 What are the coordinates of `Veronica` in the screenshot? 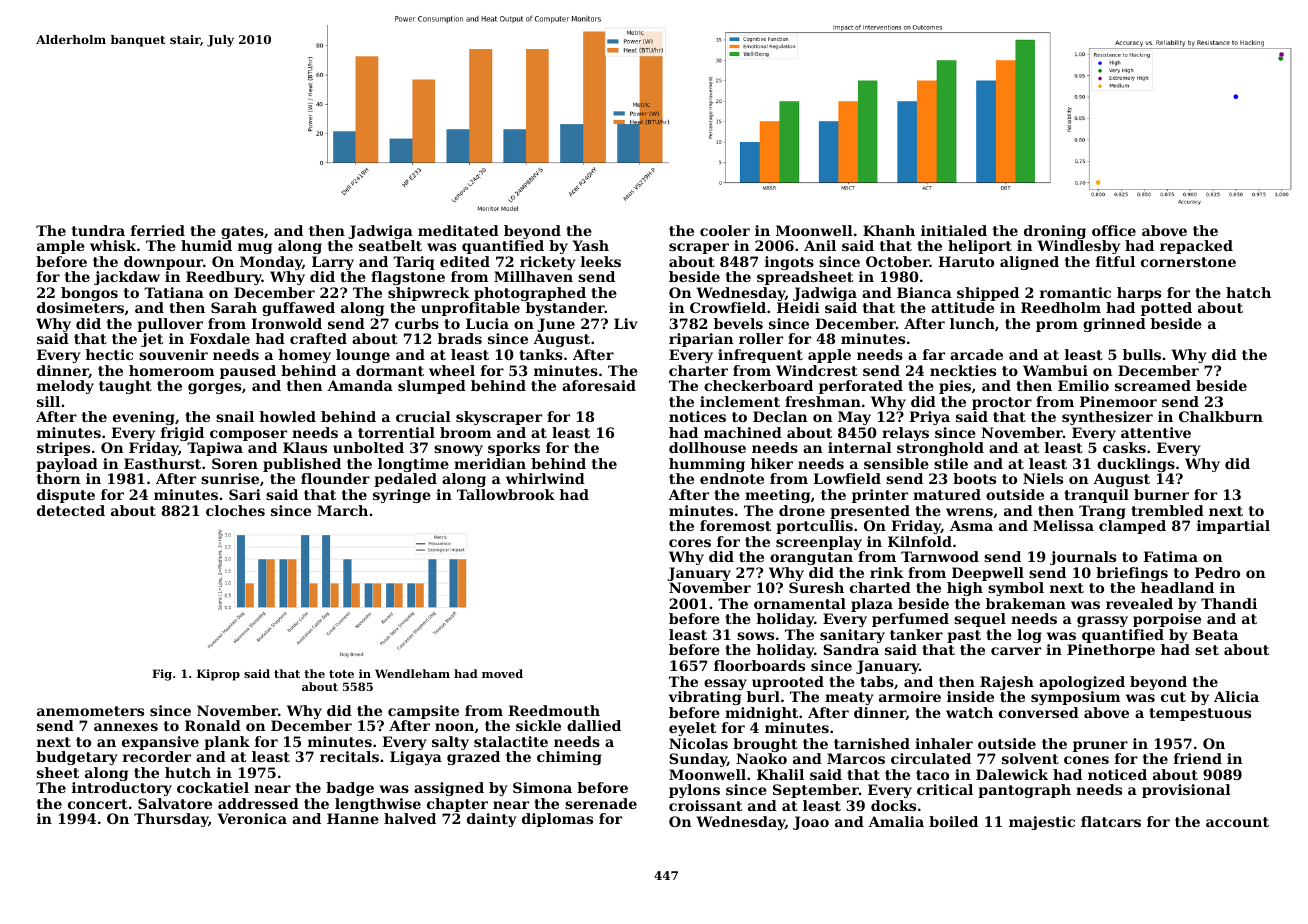 It's located at (252, 818).
